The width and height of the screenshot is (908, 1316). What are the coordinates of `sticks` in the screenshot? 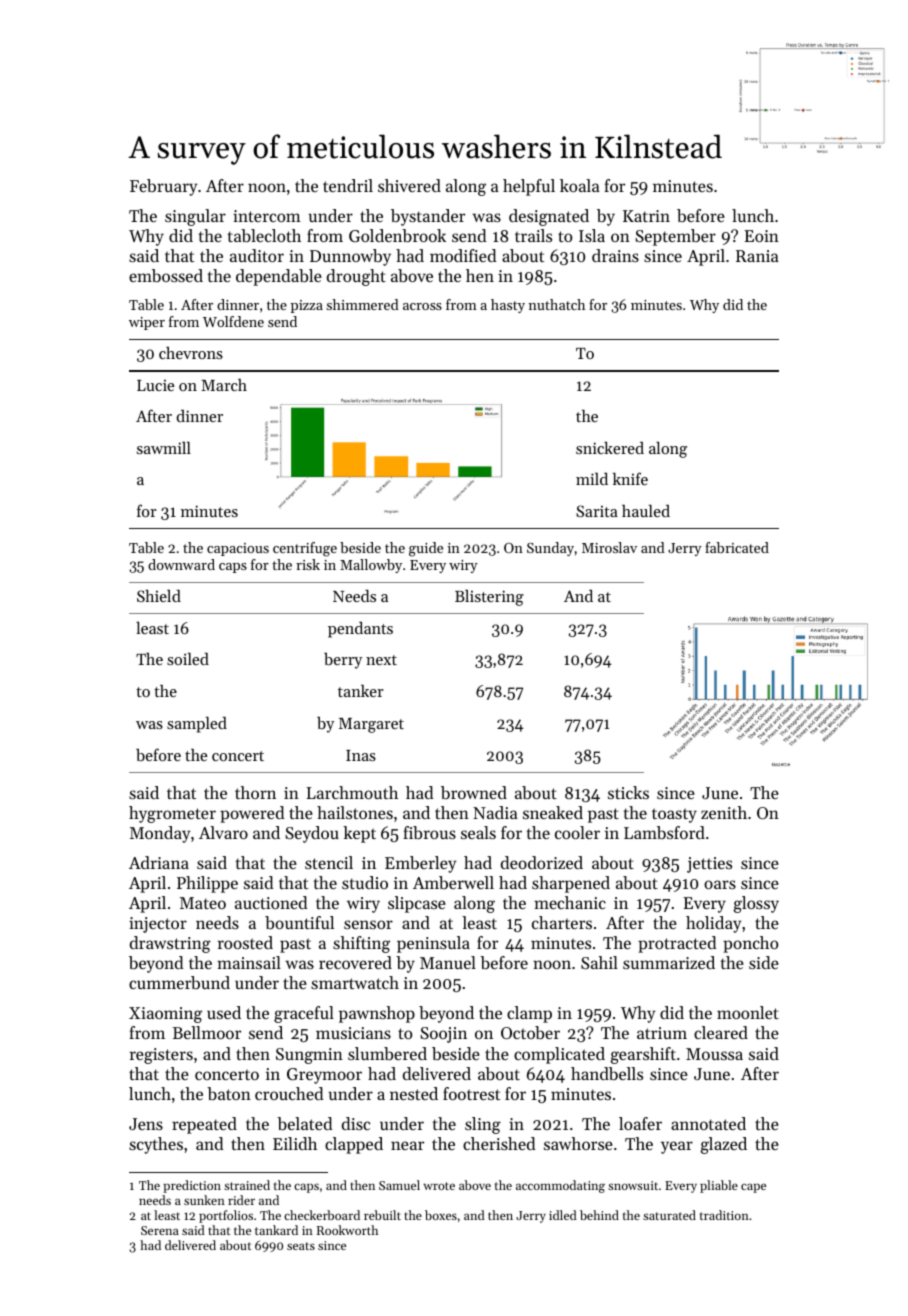 It's located at (628, 792).
